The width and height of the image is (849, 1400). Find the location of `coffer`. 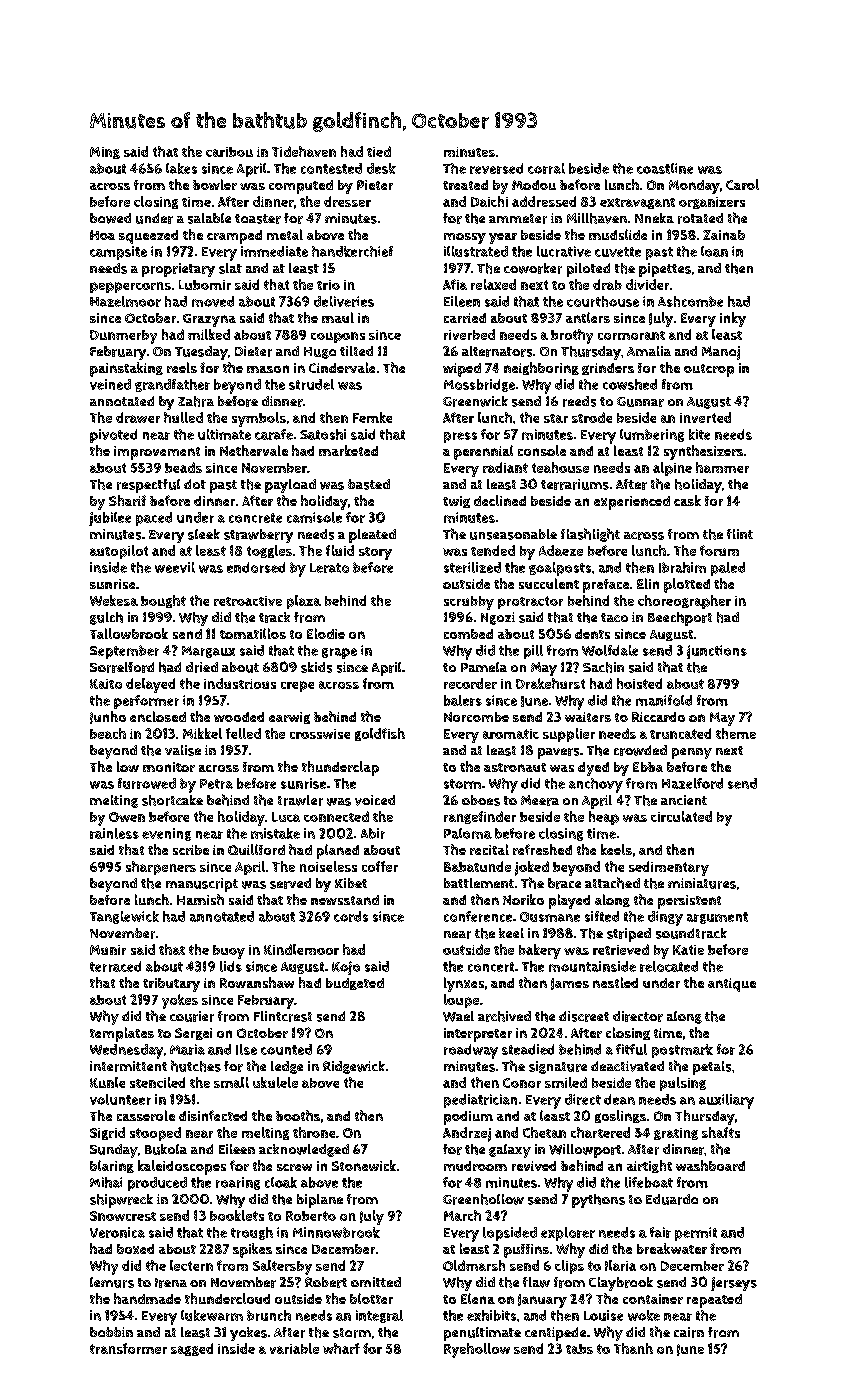

coffer is located at coordinates (380, 866).
